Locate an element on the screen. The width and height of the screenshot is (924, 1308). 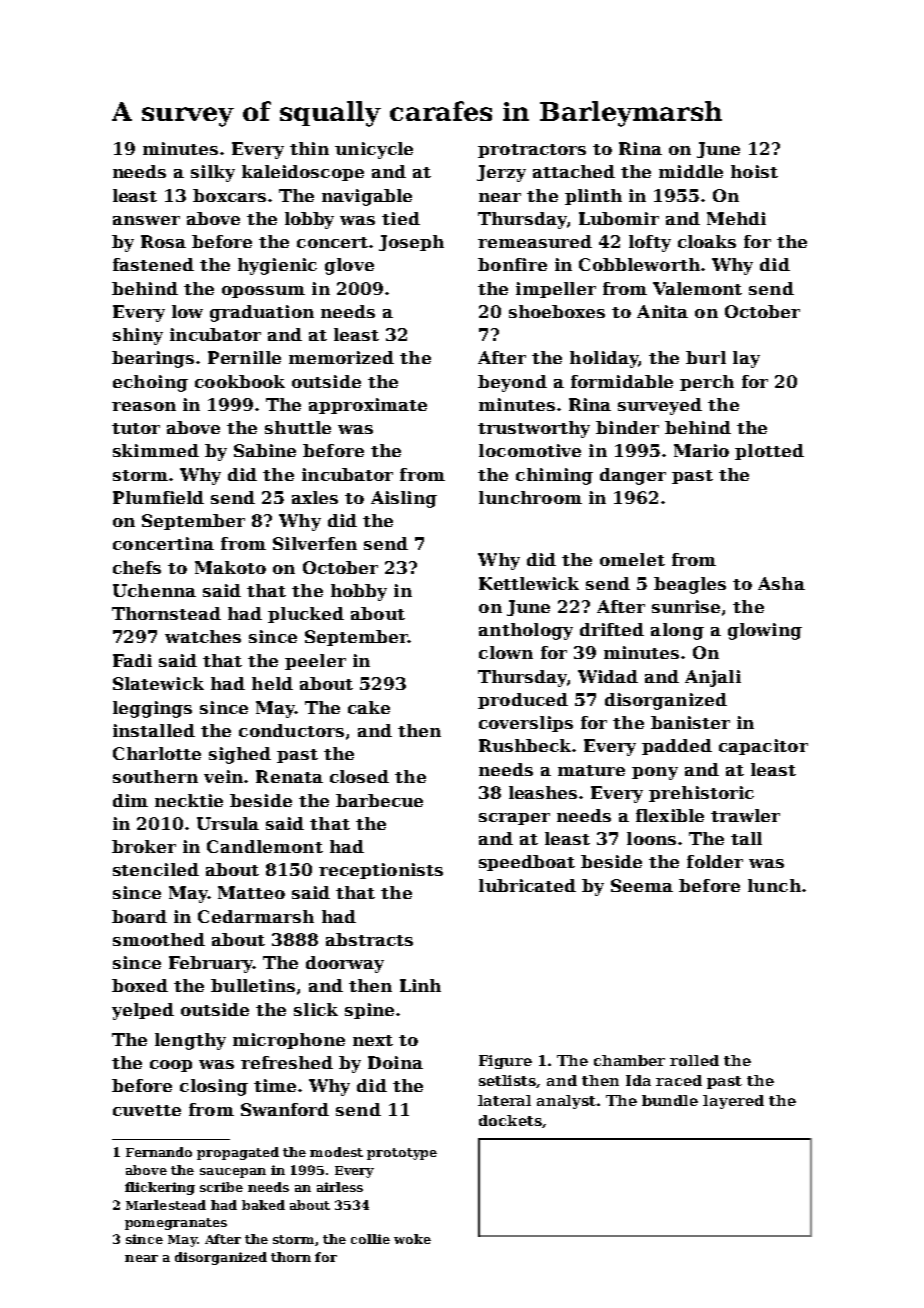
chefs is located at coordinates (137, 567).
